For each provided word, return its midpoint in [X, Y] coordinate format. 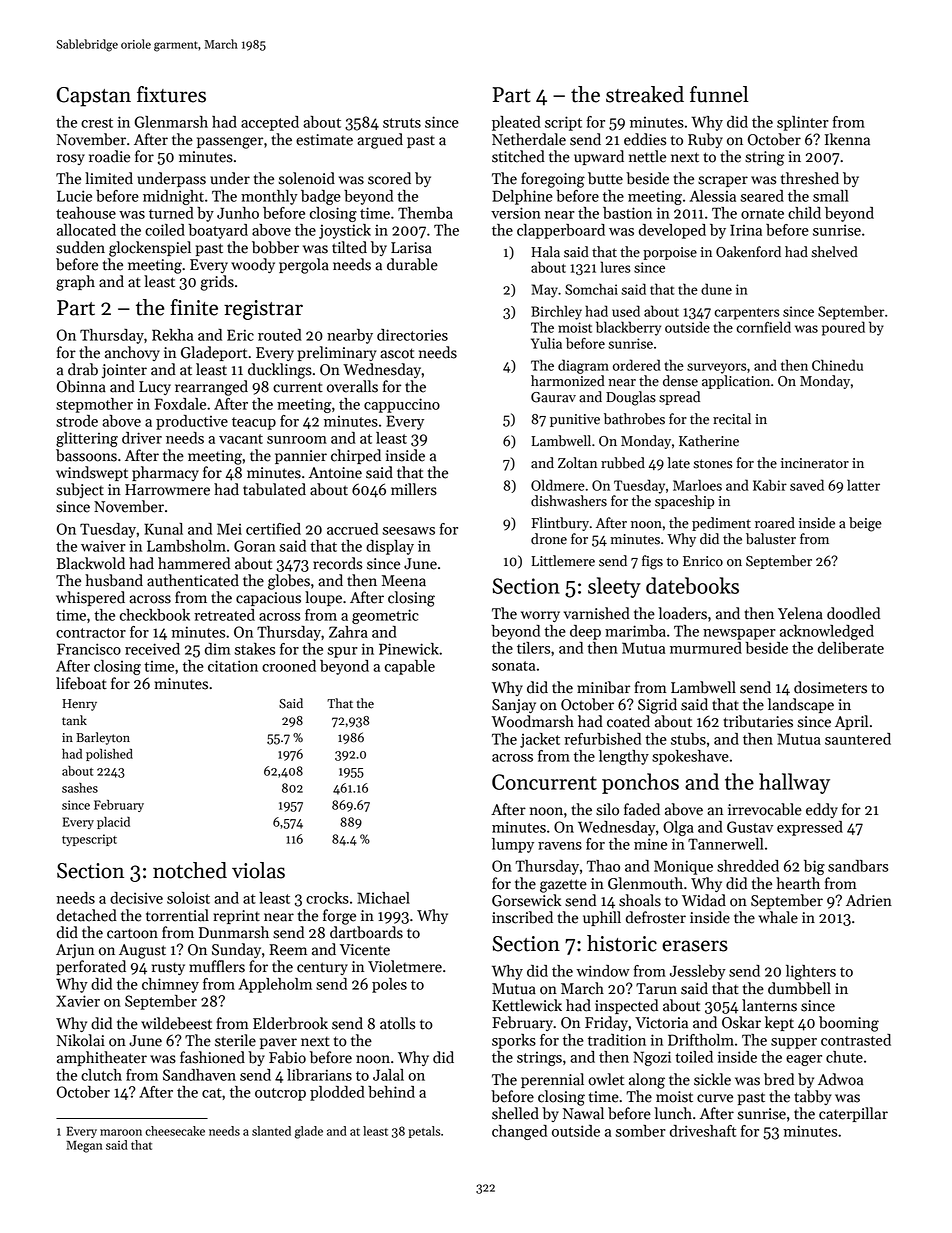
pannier [301, 457]
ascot [397, 353]
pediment [721, 524]
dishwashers [569, 501]
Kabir [770, 485]
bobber [275, 247]
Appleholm [275, 985]
